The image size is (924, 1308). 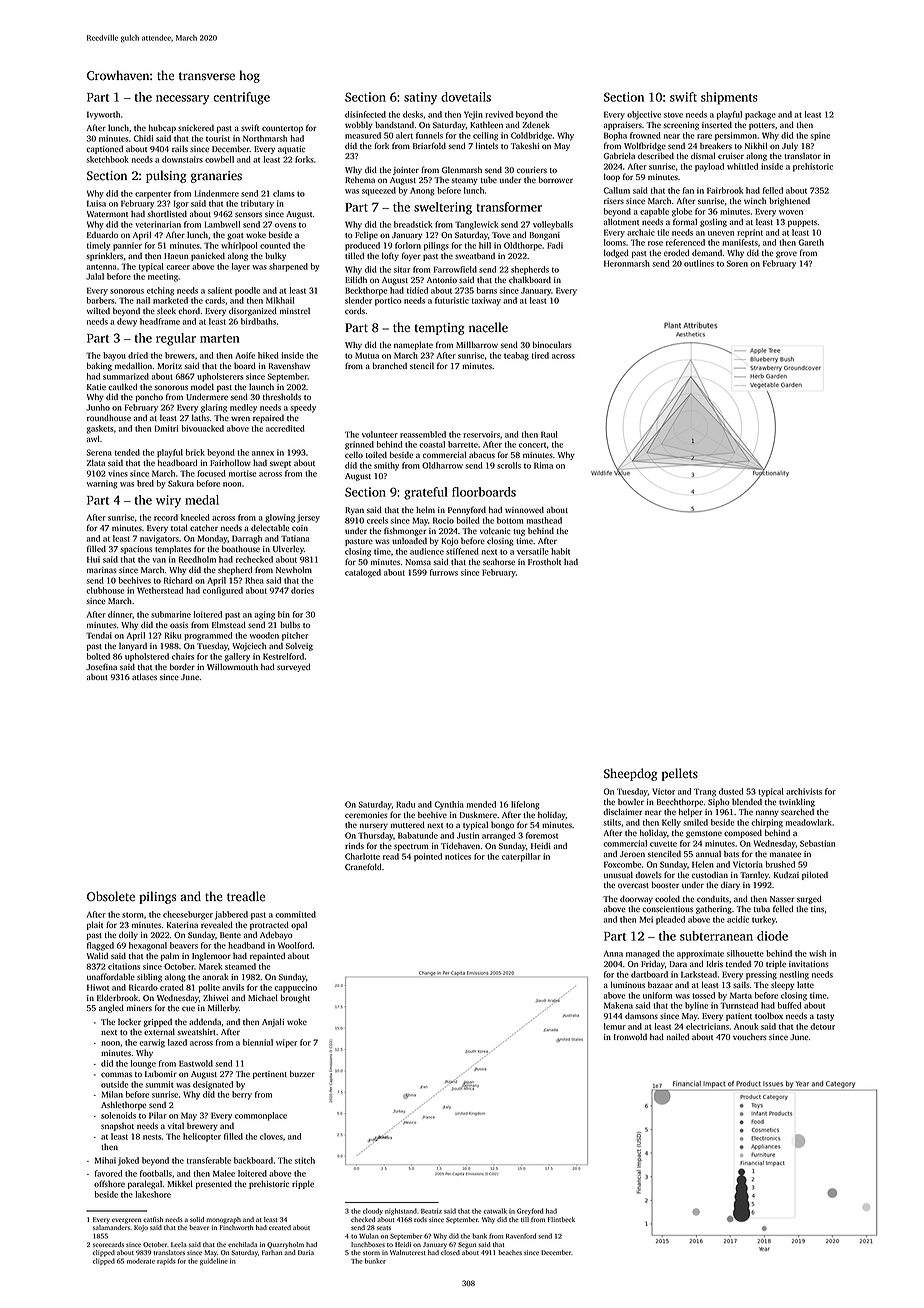 What do you see at coordinates (521, 1236) in the image?
I see `Ravenford` at bounding box center [521, 1236].
